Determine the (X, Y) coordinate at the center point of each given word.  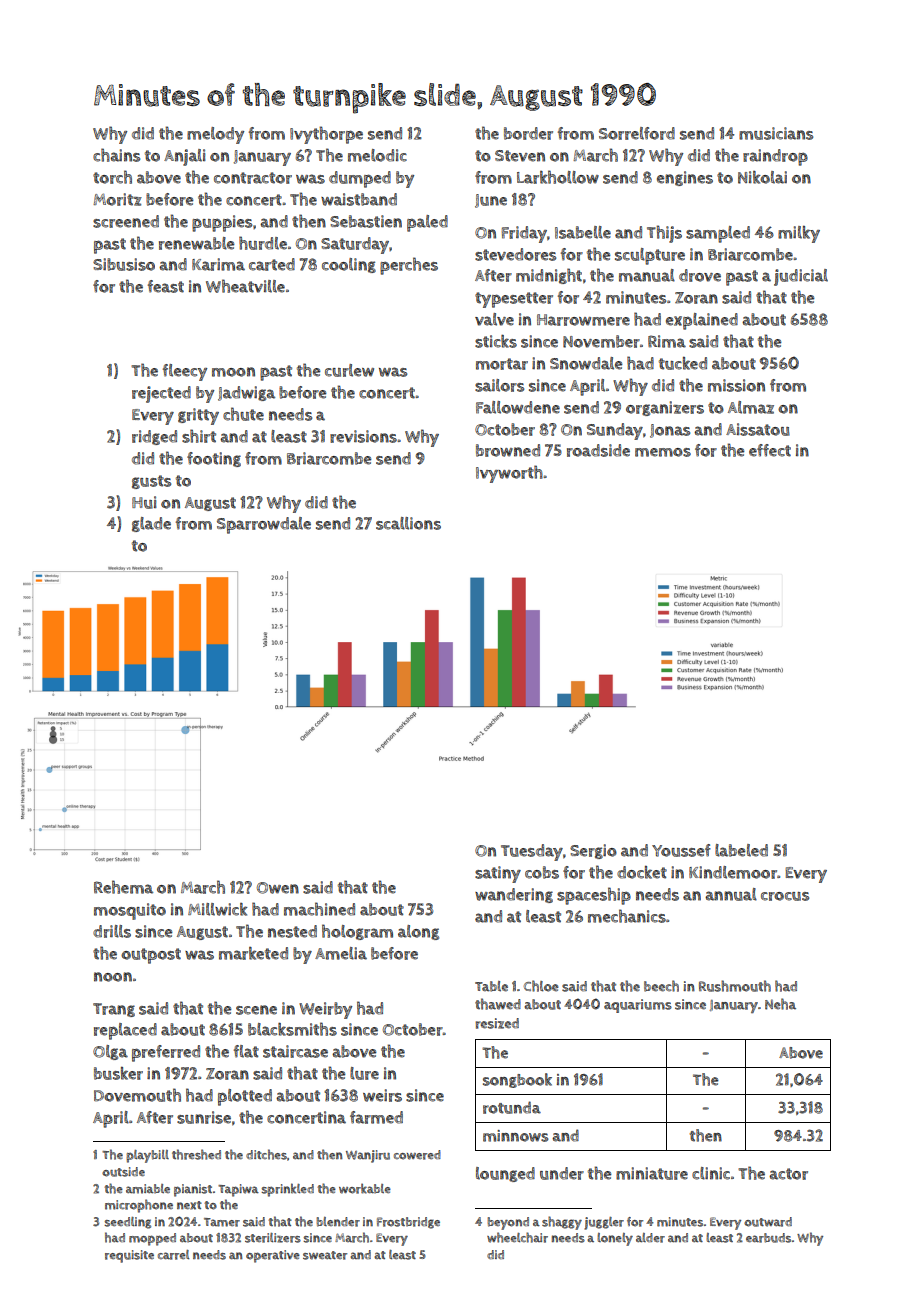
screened (126, 221)
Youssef (681, 850)
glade (151, 524)
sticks (496, 341)
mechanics (627, 916)
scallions (408, 523)
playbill (147, 1156)
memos (663, 452)
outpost (151, 956)
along (418, 932)
